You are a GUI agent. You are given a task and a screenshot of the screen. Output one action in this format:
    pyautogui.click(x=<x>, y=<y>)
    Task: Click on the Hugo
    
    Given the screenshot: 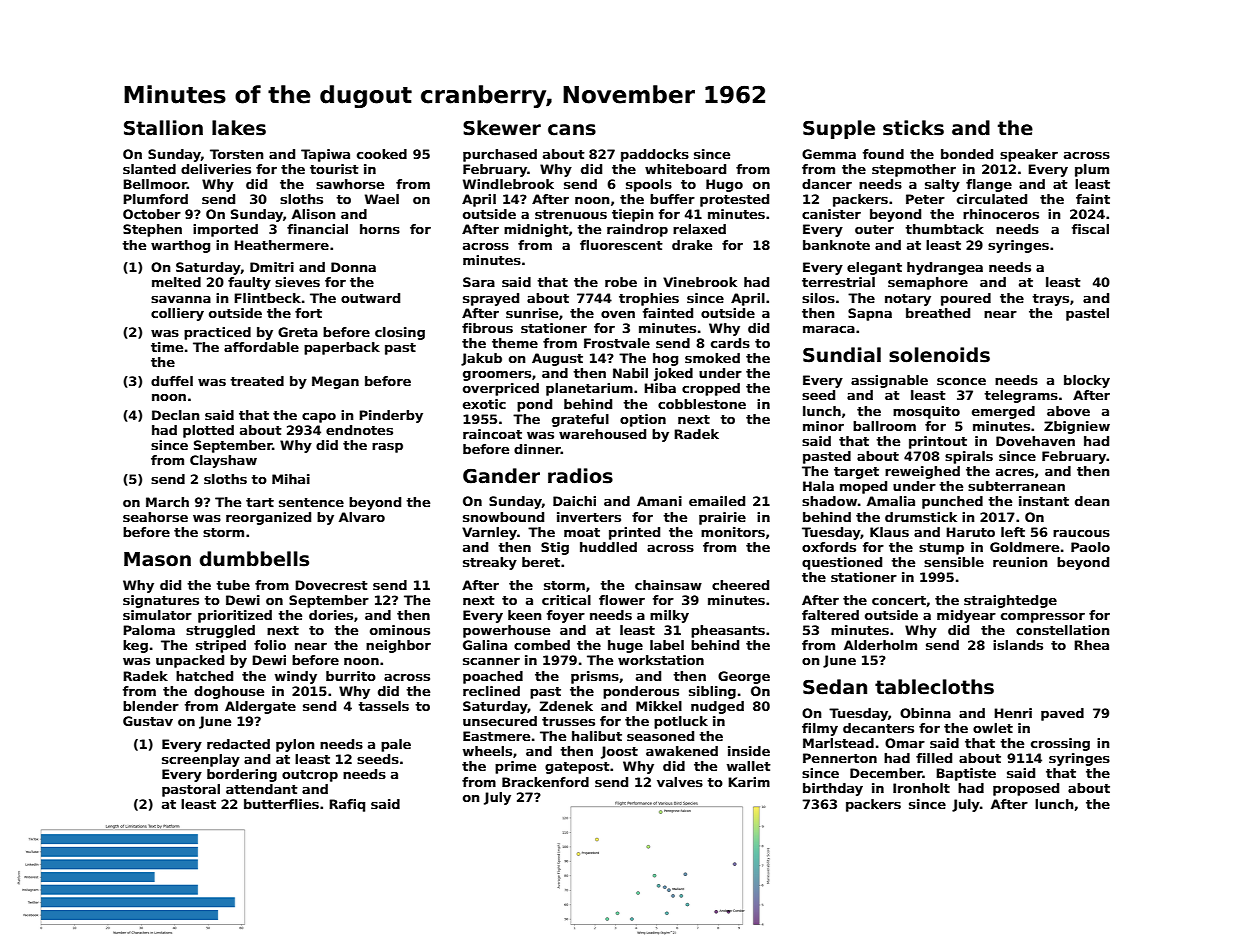 What is the action you would take?
    pyautogui.click(x=724, y=185)
